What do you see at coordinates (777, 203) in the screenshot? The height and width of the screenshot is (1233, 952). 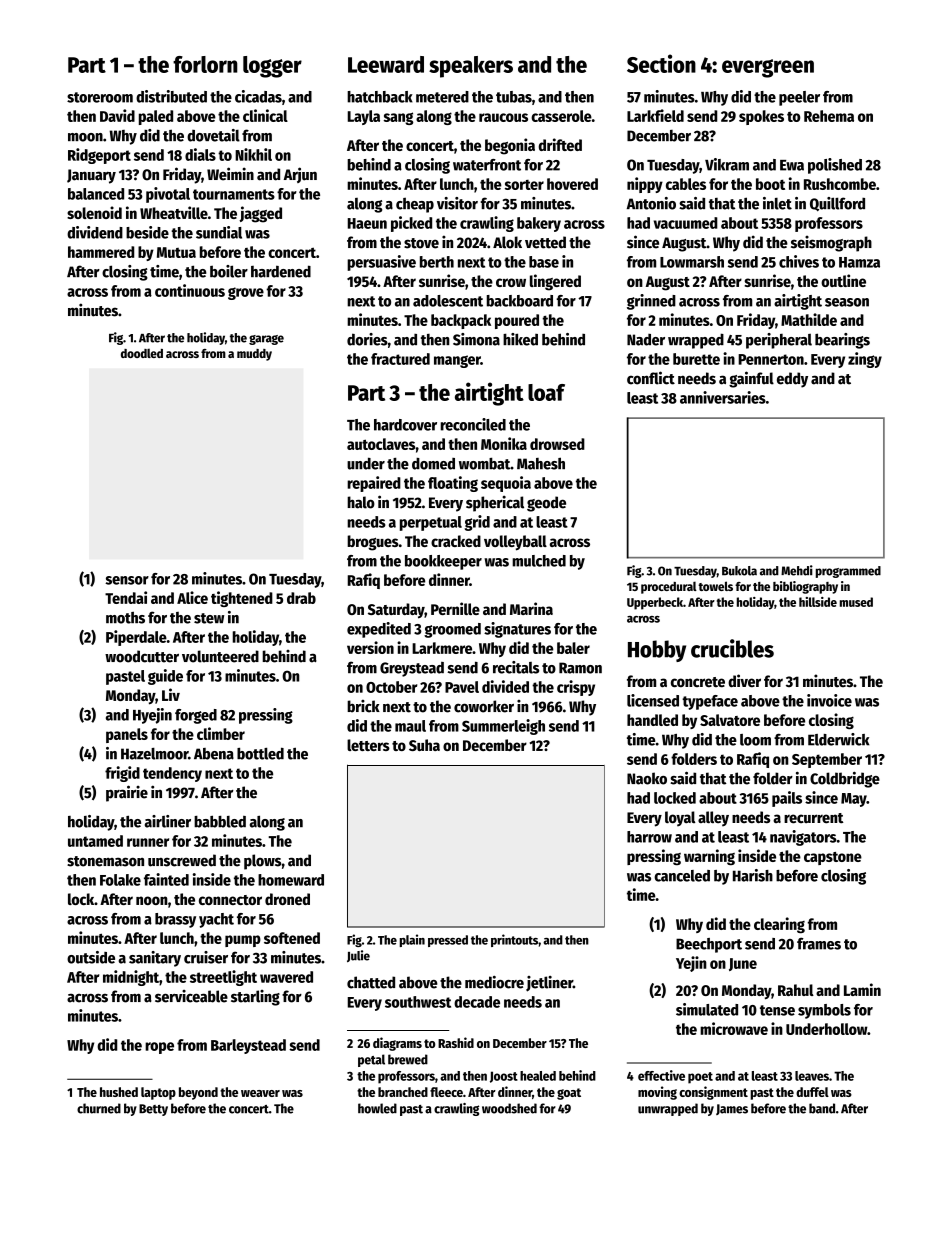 I see `inlet` at bounding box center [777, 203].
